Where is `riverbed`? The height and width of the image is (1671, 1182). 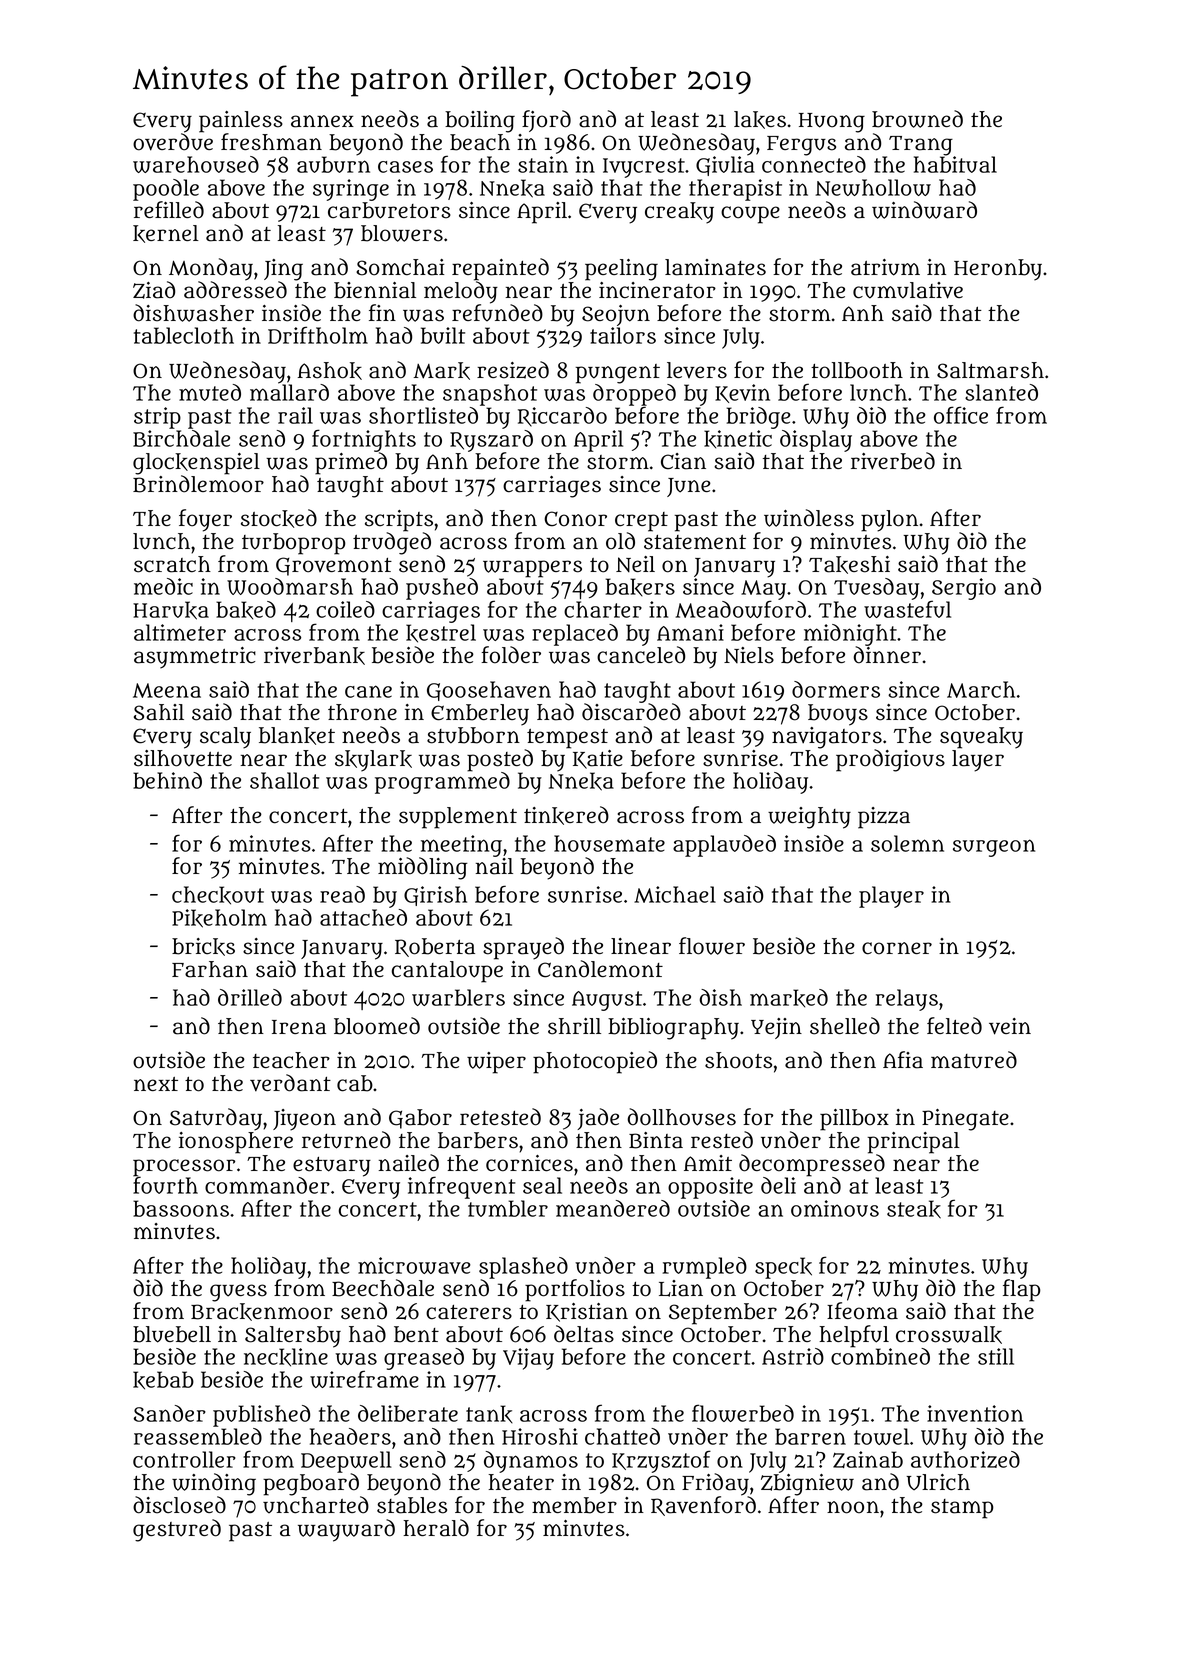 riverbed is located at coordinates (893, 461).
